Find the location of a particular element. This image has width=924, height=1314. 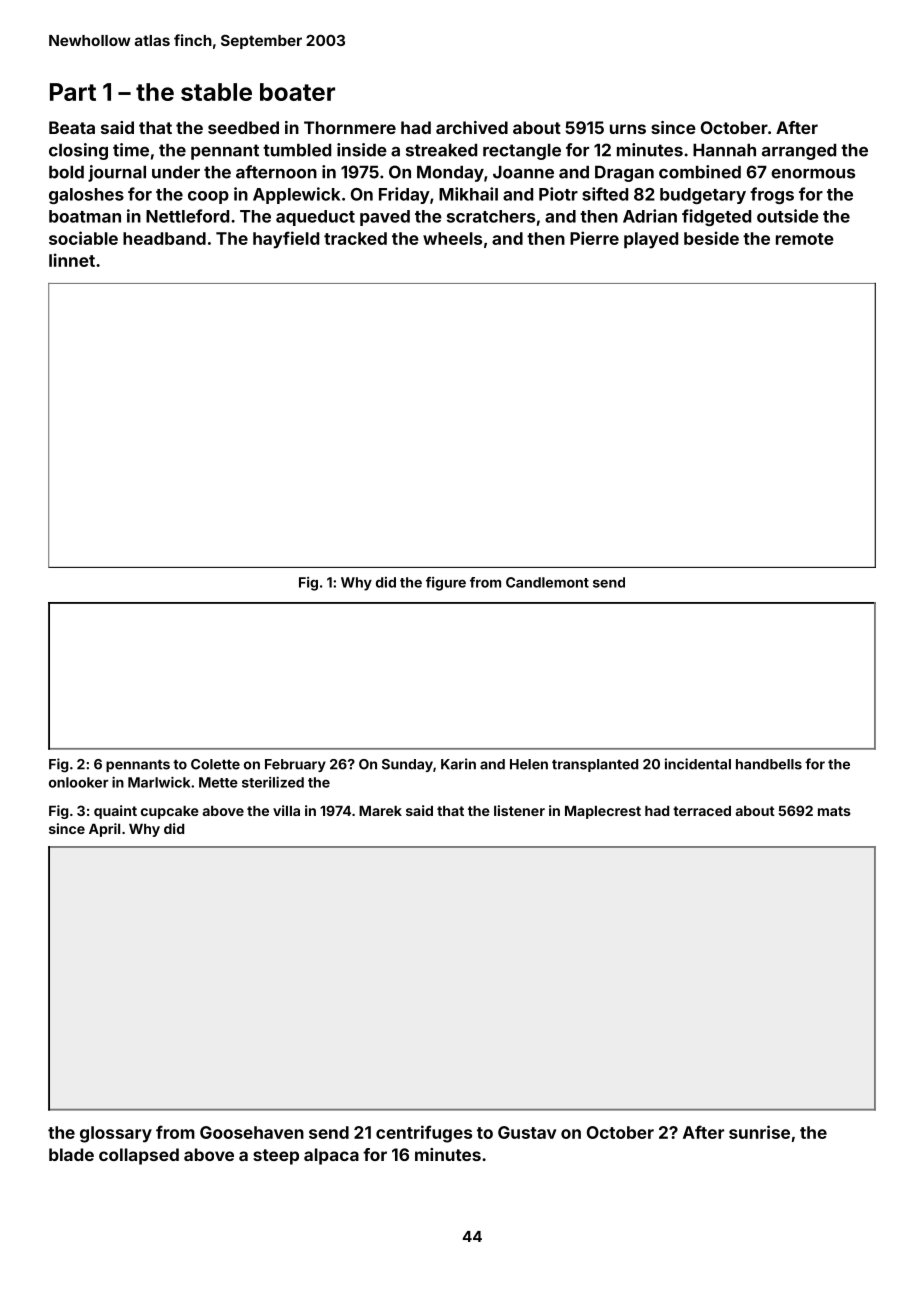

boater is located at coordinates (297, 92).
